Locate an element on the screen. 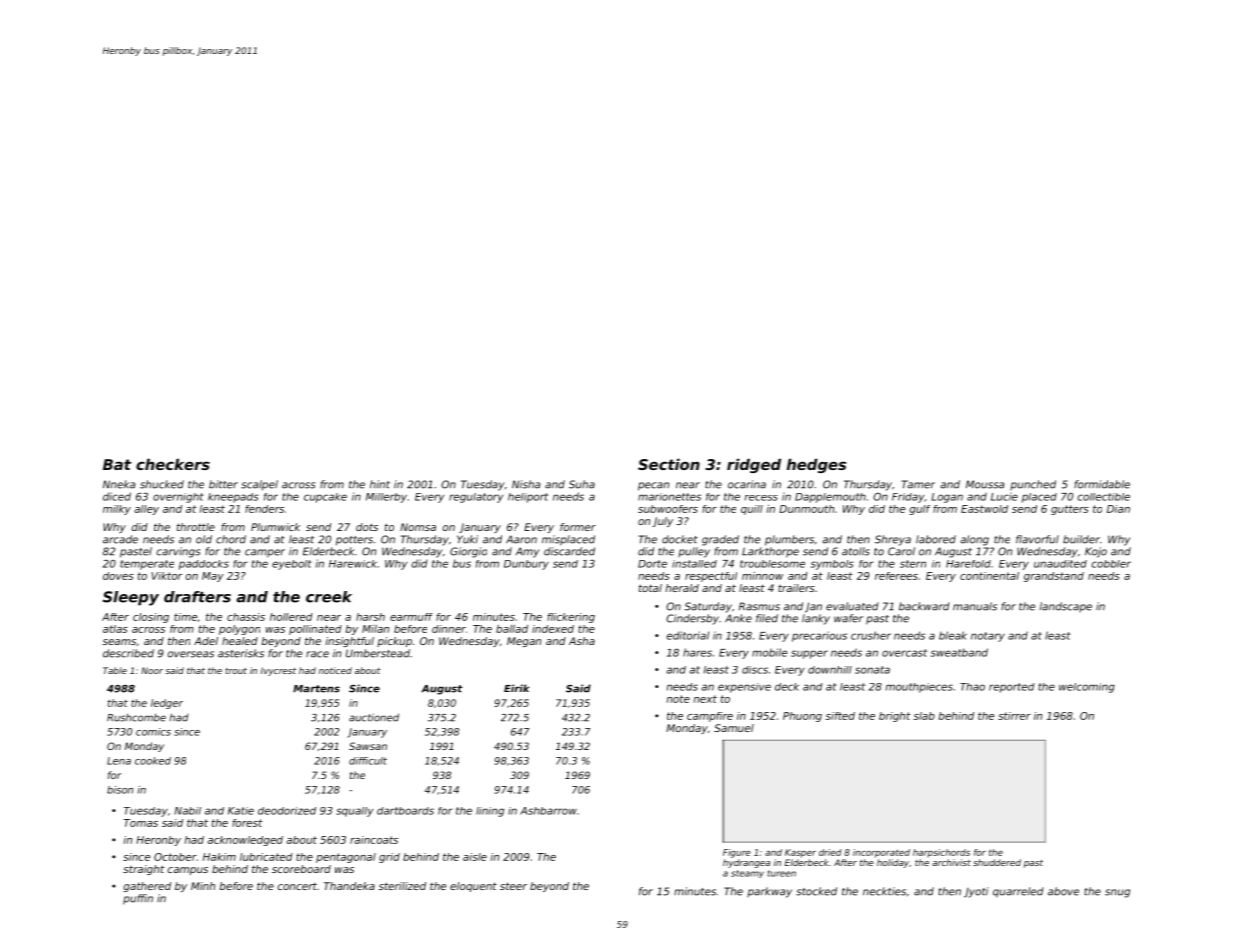  straight is located at coordinates (144, 870).
